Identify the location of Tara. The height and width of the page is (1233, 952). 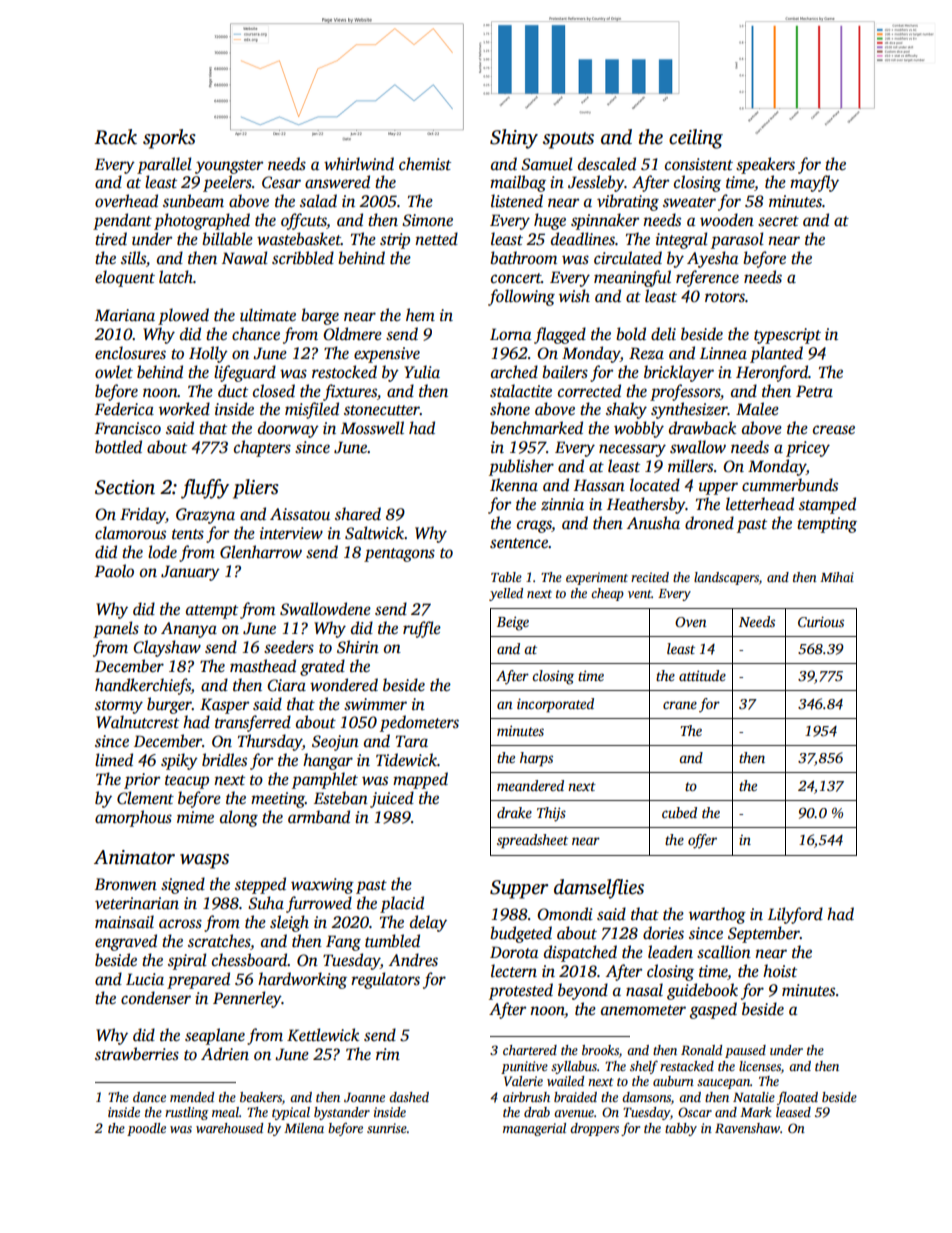
(412, 741).
